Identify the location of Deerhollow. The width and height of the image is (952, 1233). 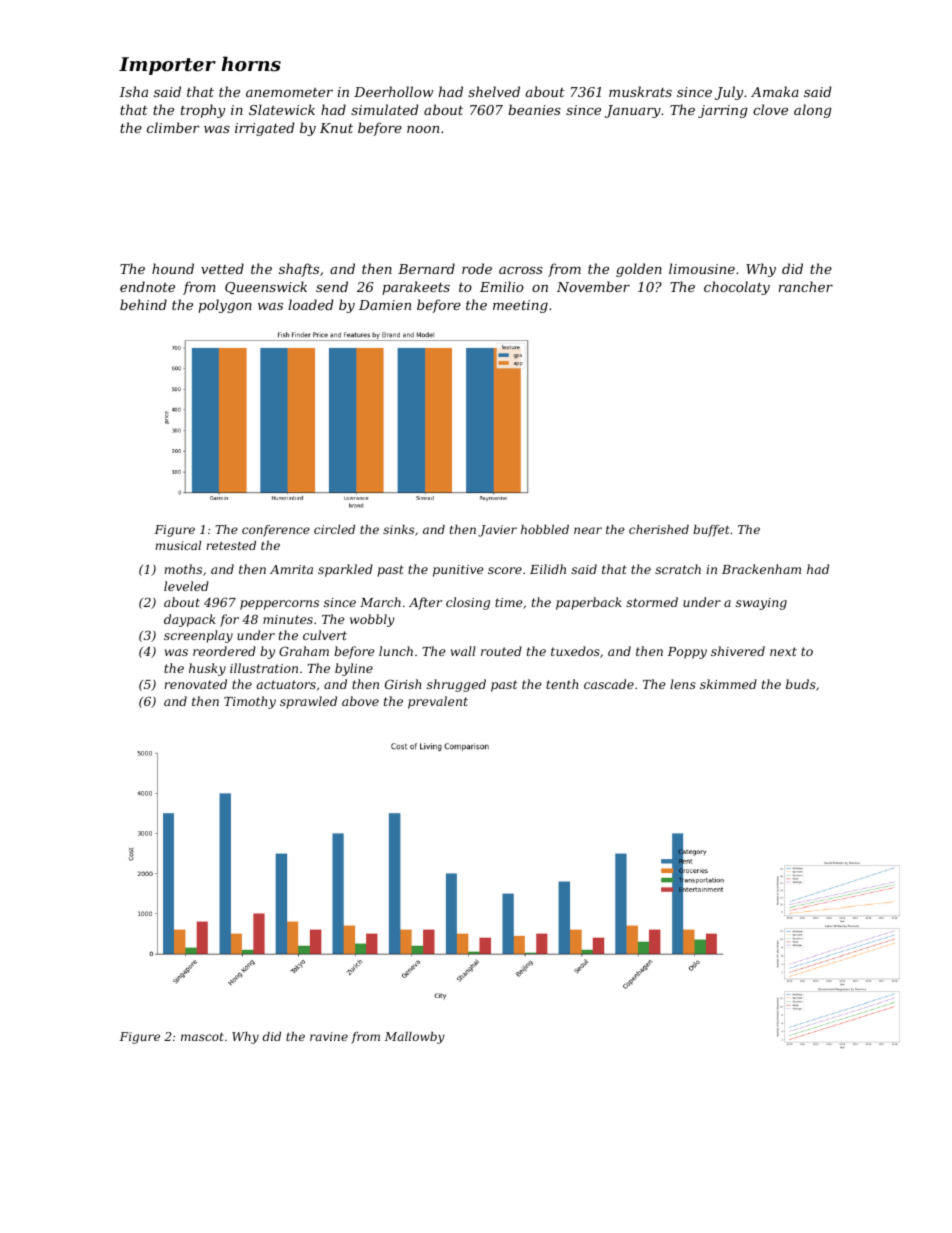
(393, 91).
